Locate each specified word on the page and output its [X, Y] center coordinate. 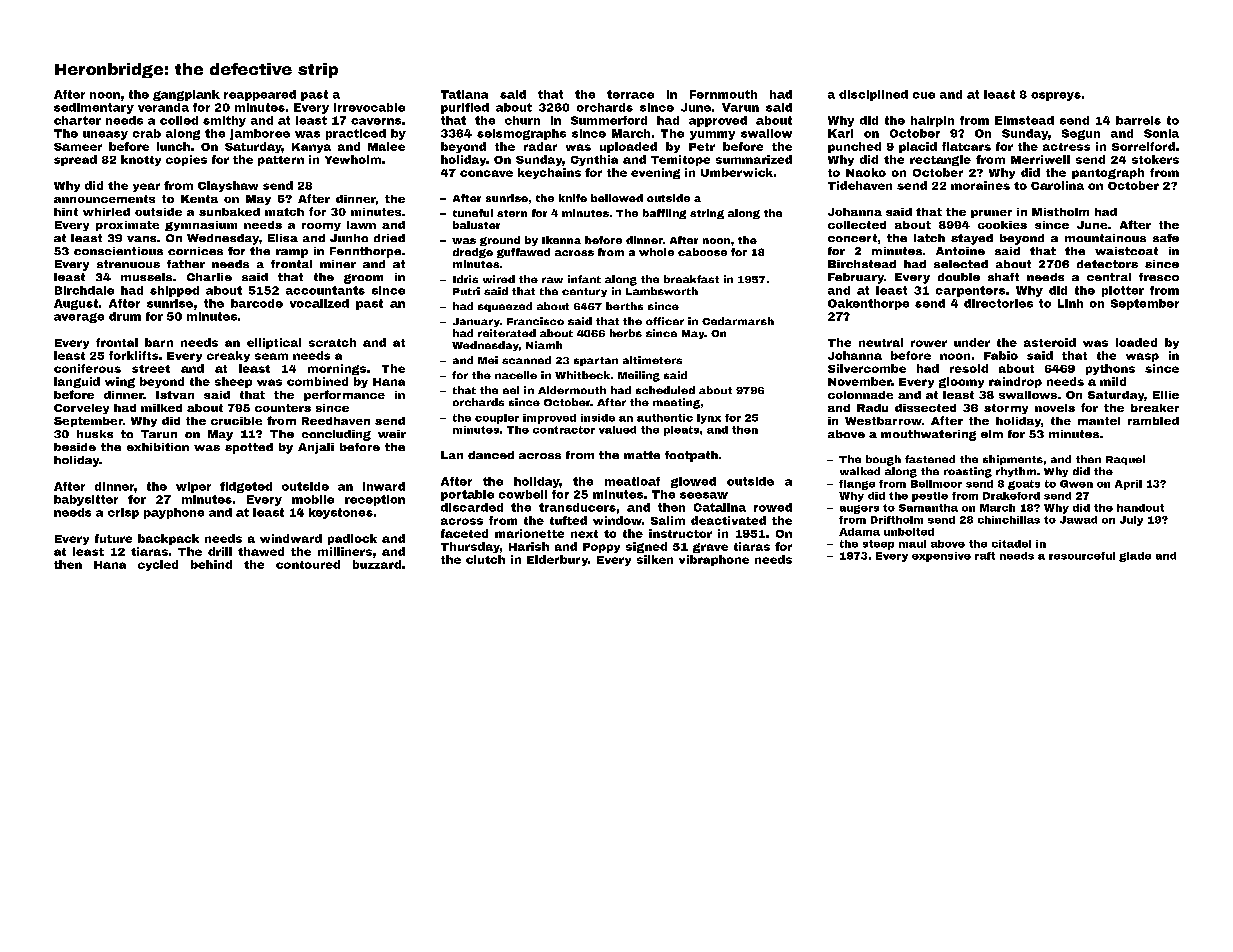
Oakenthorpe [868, 304]
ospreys [1056, 96]
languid [77, 382]
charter [77, 120]
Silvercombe [867, 368]
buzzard [377, 564]
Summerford [609, 120]
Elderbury [557, 560]
